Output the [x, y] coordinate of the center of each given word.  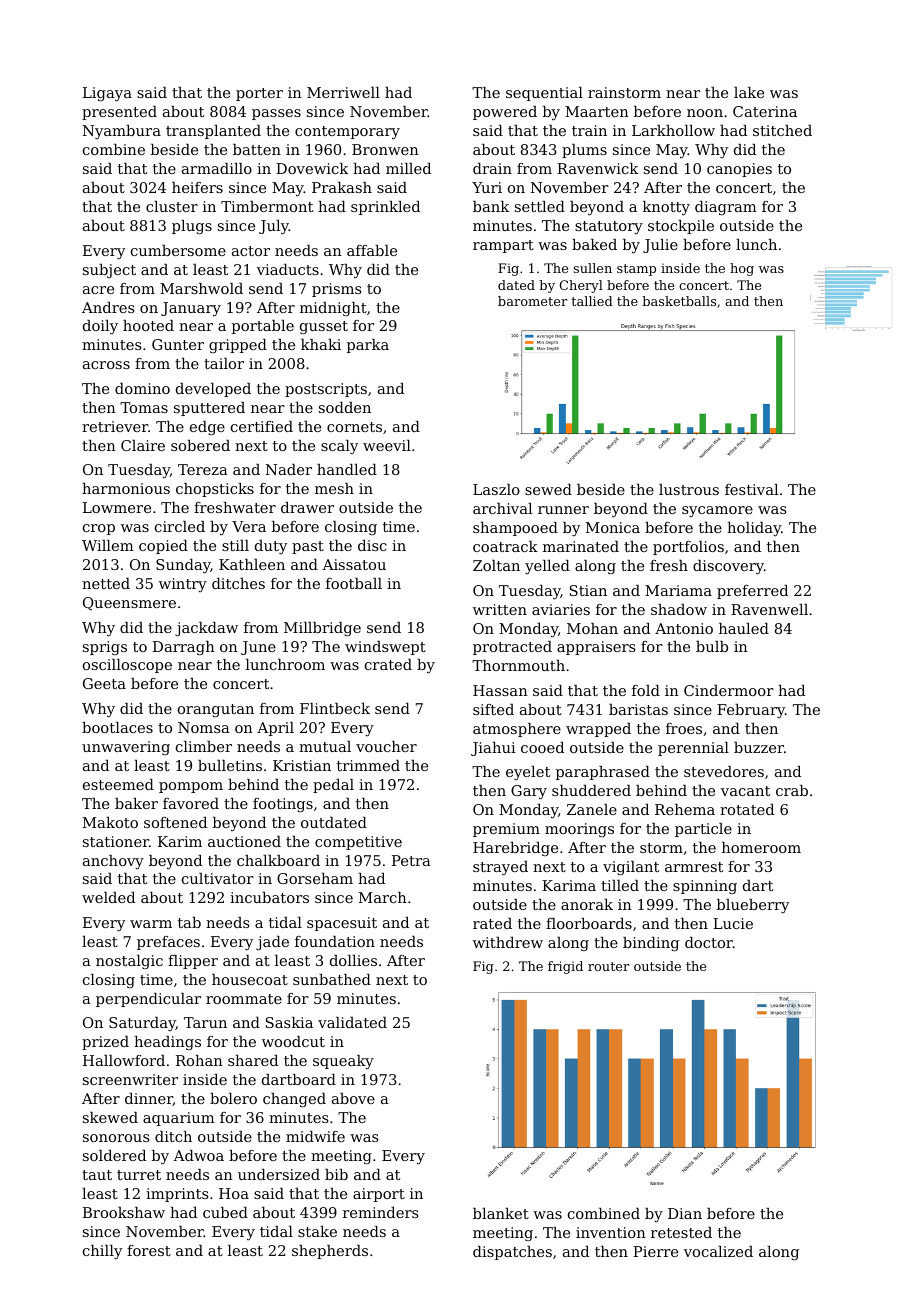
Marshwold [201, 288]
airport [379, 1195]
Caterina [765, 111]
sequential [544, 94]
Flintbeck [335, 708]
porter [259, 94]
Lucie [733, 923]
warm [151, 924]
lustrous [689, 489]
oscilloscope [127, 666]
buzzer [759, 747]
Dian [685, 1213]
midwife [315, 1136]
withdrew [508, 942]
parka [368, 346]
